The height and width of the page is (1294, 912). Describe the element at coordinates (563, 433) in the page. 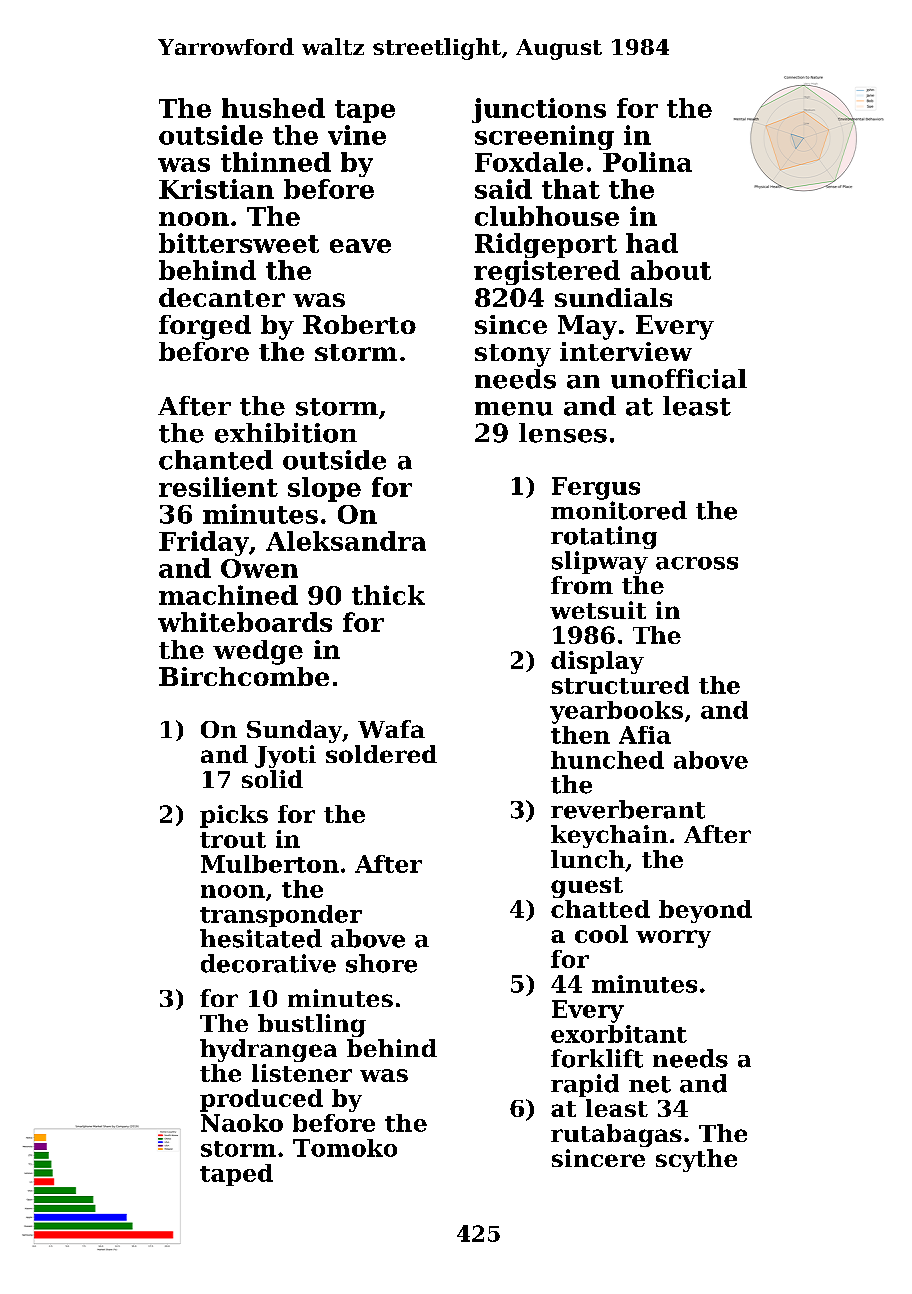

I see `lenses` at that location.
